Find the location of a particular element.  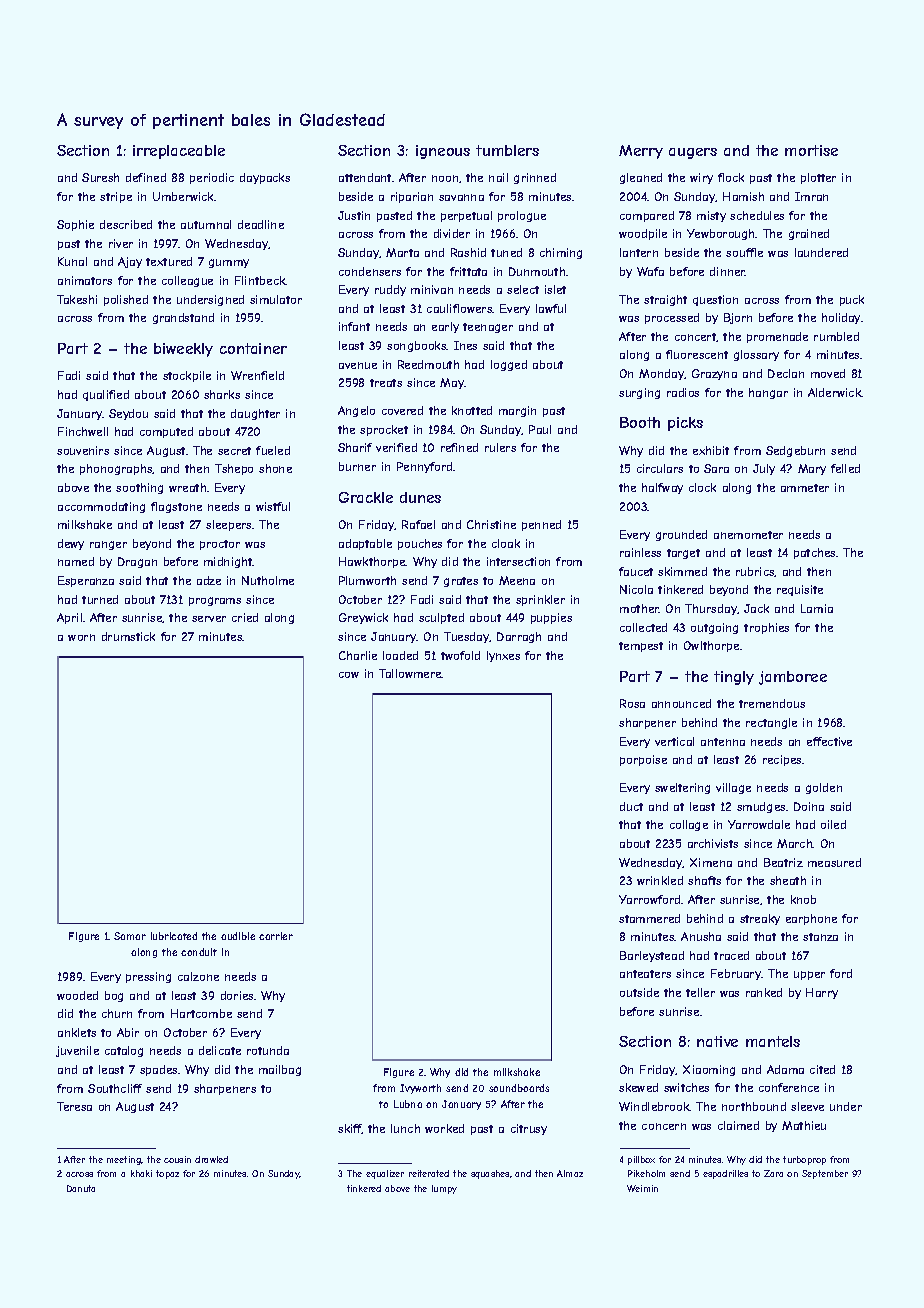

squashes is located at coordinates (490, 1174).
